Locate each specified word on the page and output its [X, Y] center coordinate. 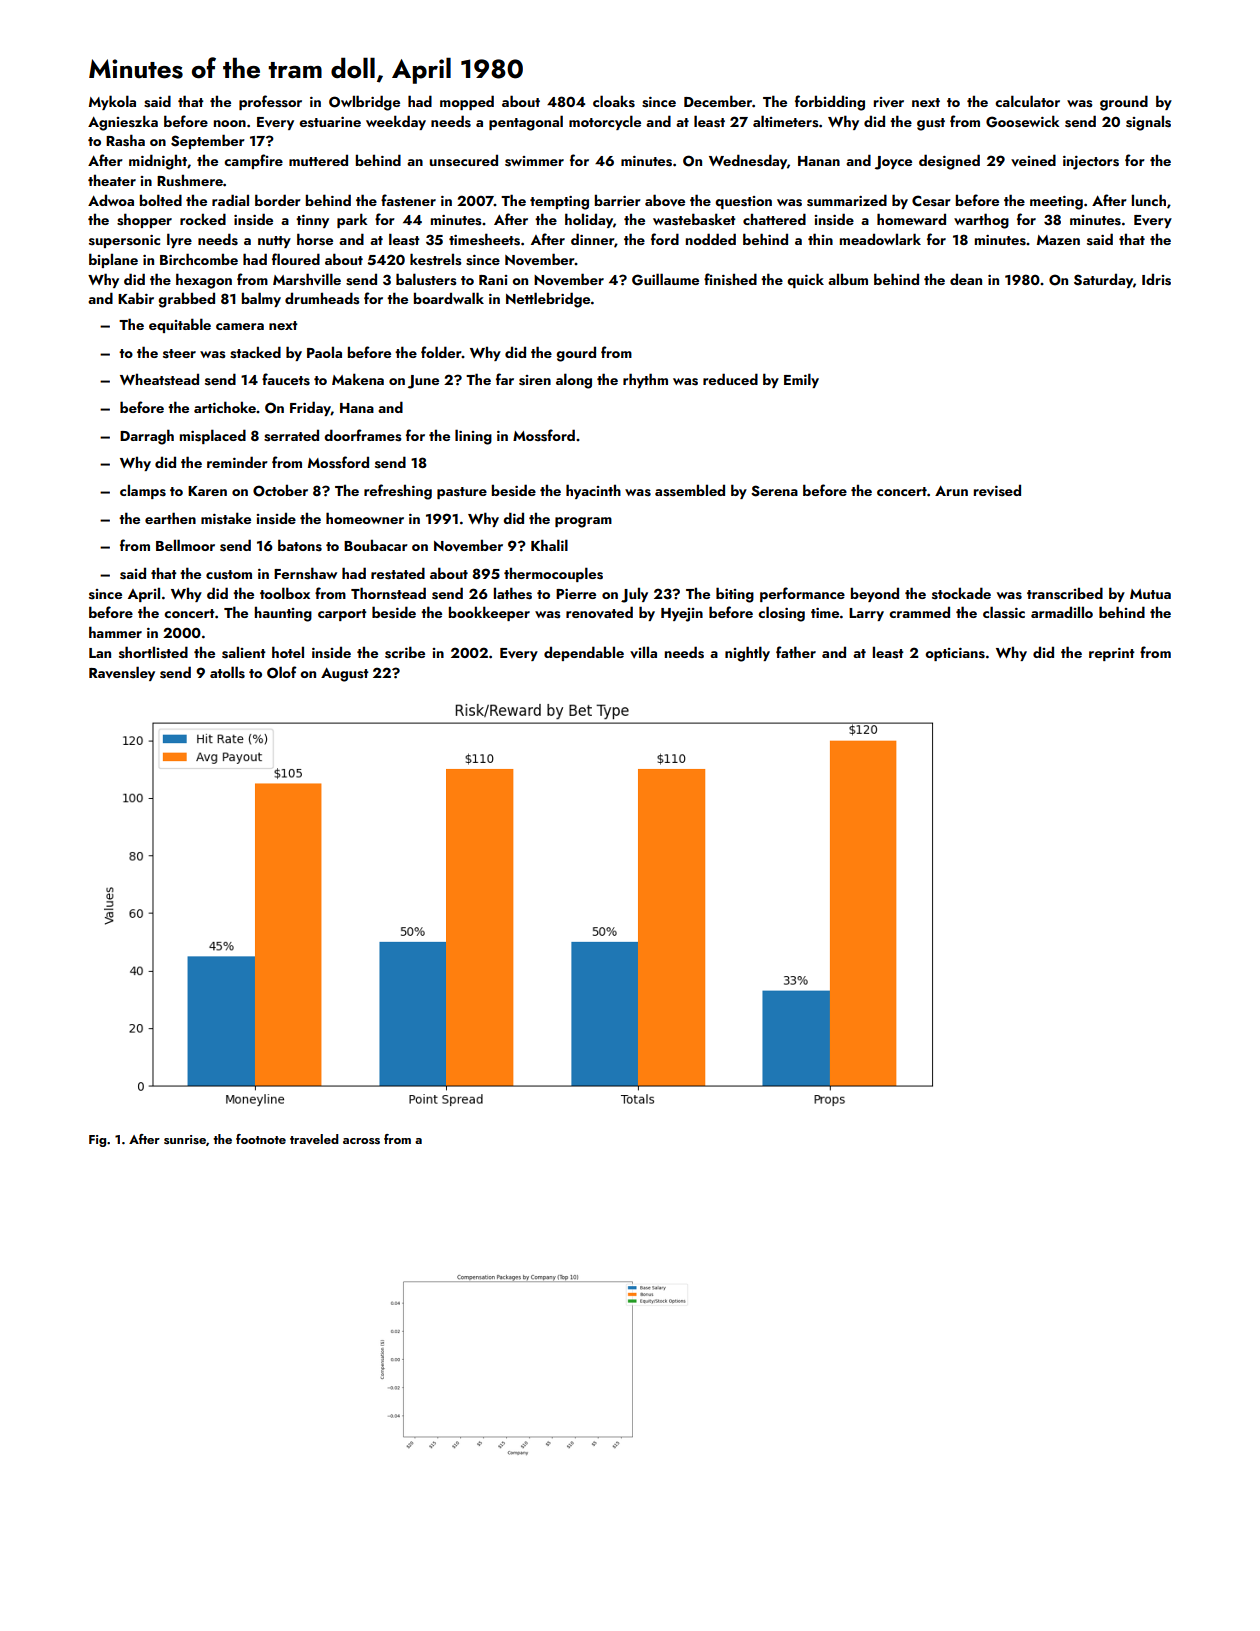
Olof [282, 672]
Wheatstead [159, 379]
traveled [314, 1139]
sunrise [185, 1139]
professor [270, 102]
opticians [955, 654]
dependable [584, 653]
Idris [1156, 279]
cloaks [614, 101]
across [361, 1141]
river [889, 102]
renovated [599, 612]
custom [229, 575]
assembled [690, 490]
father [796, 652]
